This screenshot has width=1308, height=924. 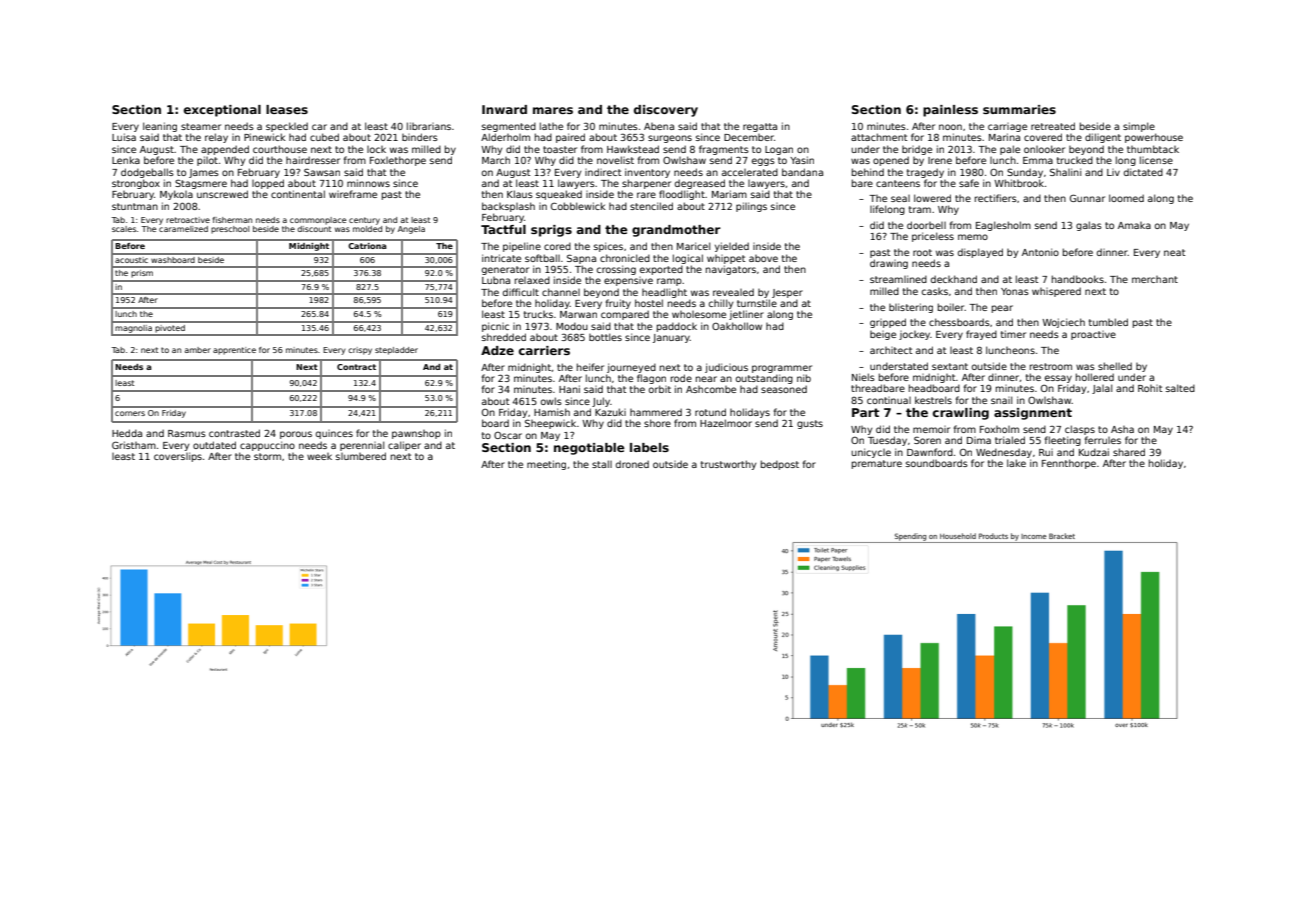 I want to click on gusts, so click(x=810, y=424).
